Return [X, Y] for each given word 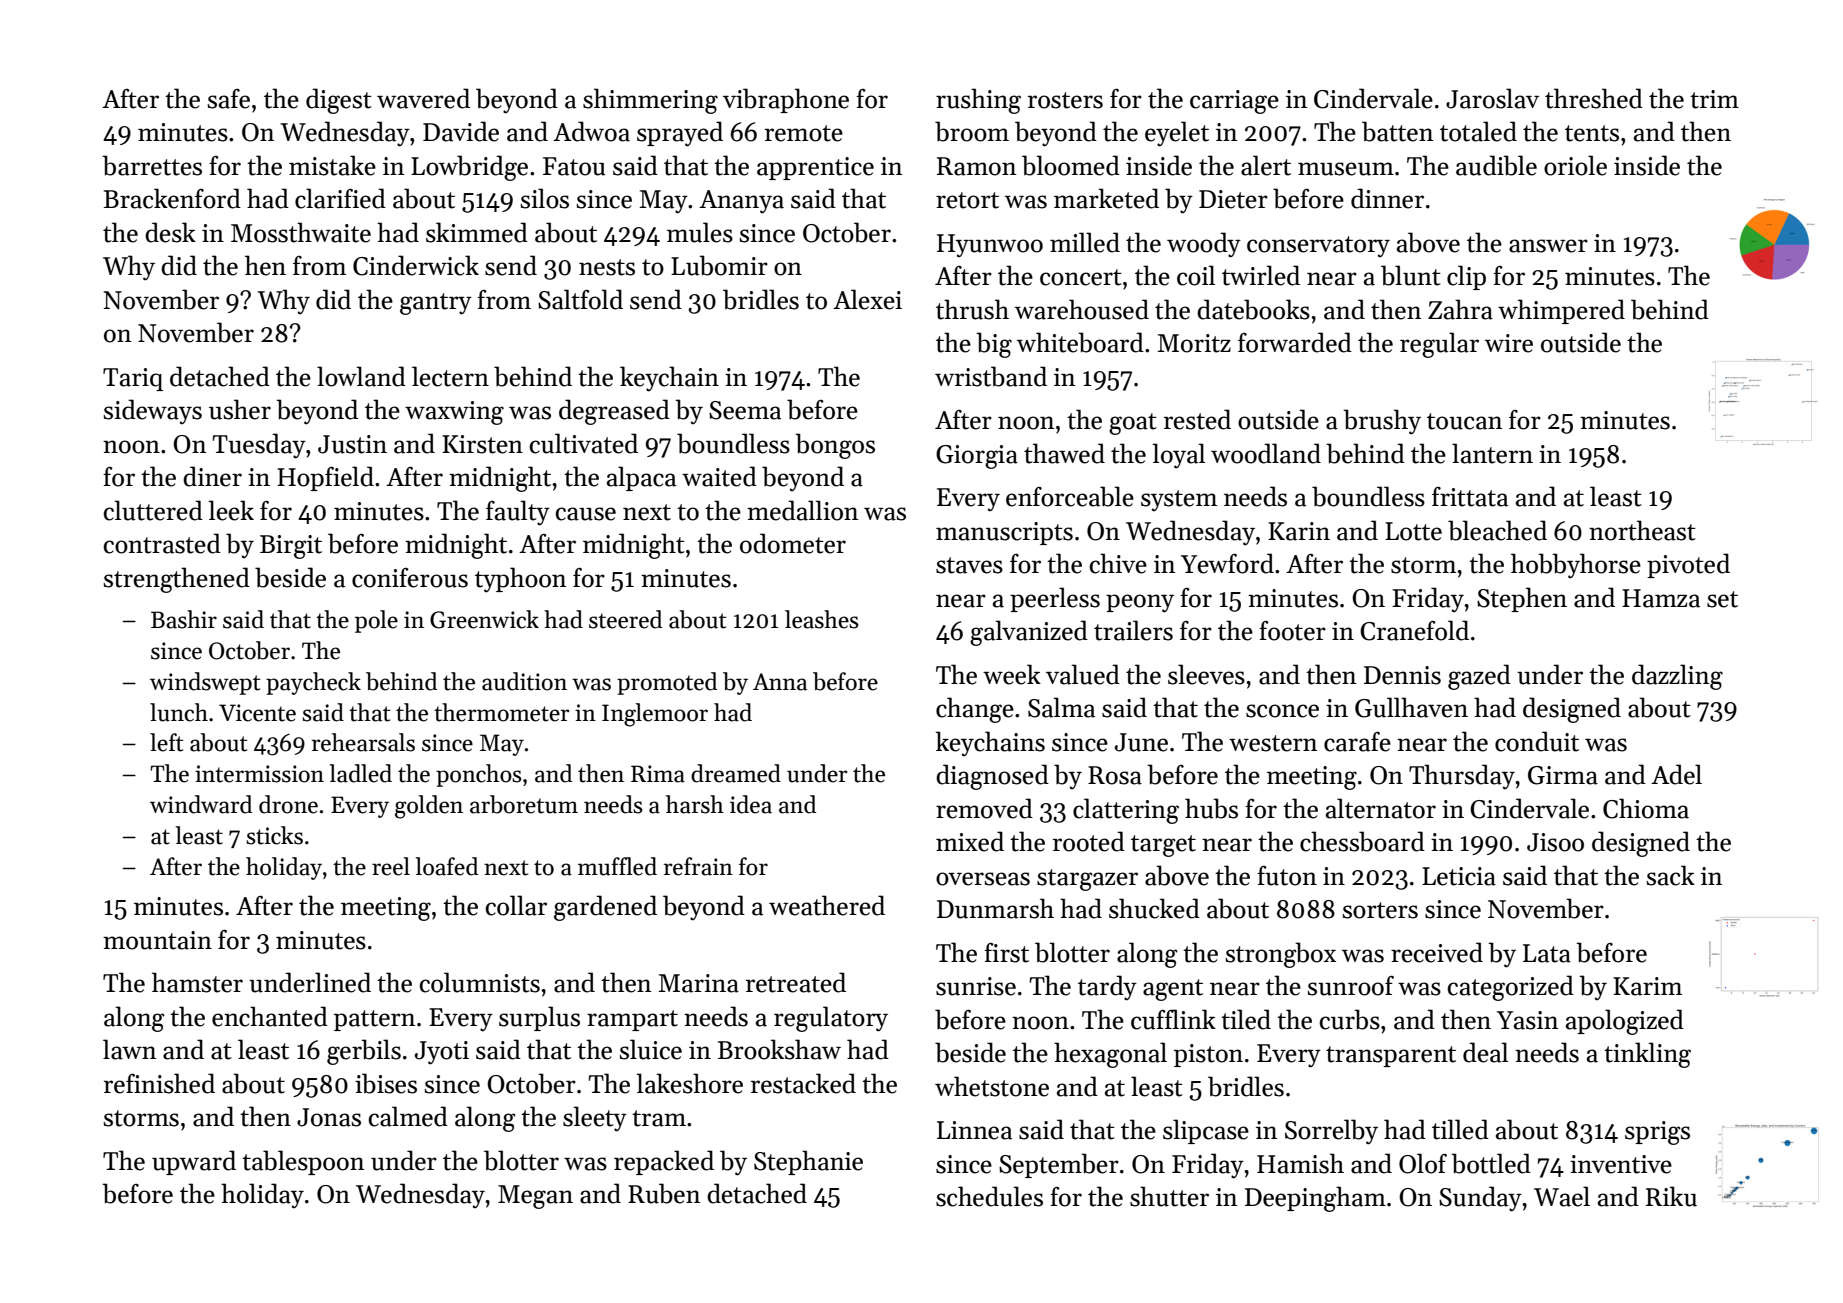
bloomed [1071, 165]
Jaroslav [1492, 98]
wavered [423, 98]
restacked [803, 1083]
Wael [1562, 1196]
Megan [535, 1197]
